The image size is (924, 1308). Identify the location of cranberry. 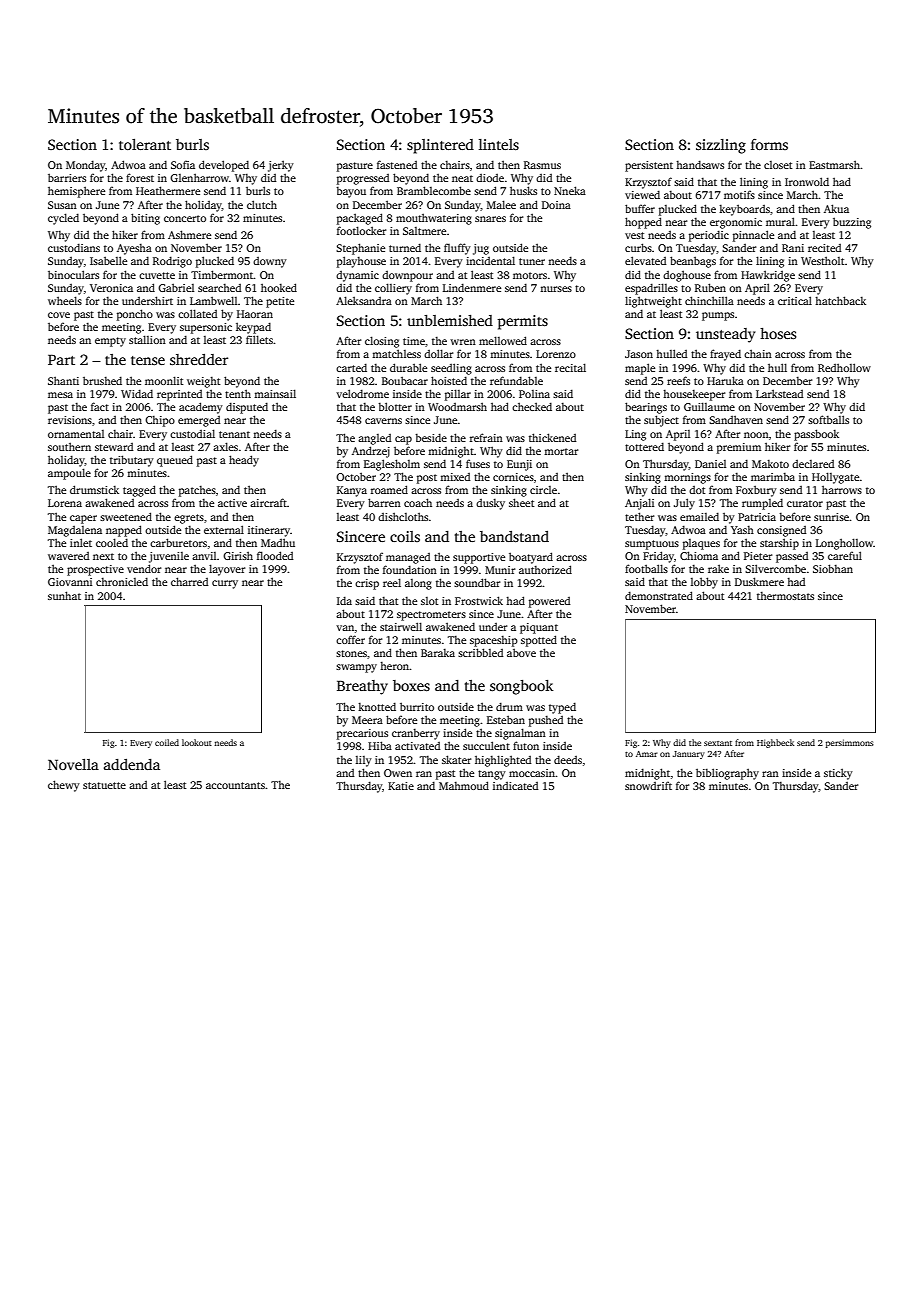
(416, 734).
